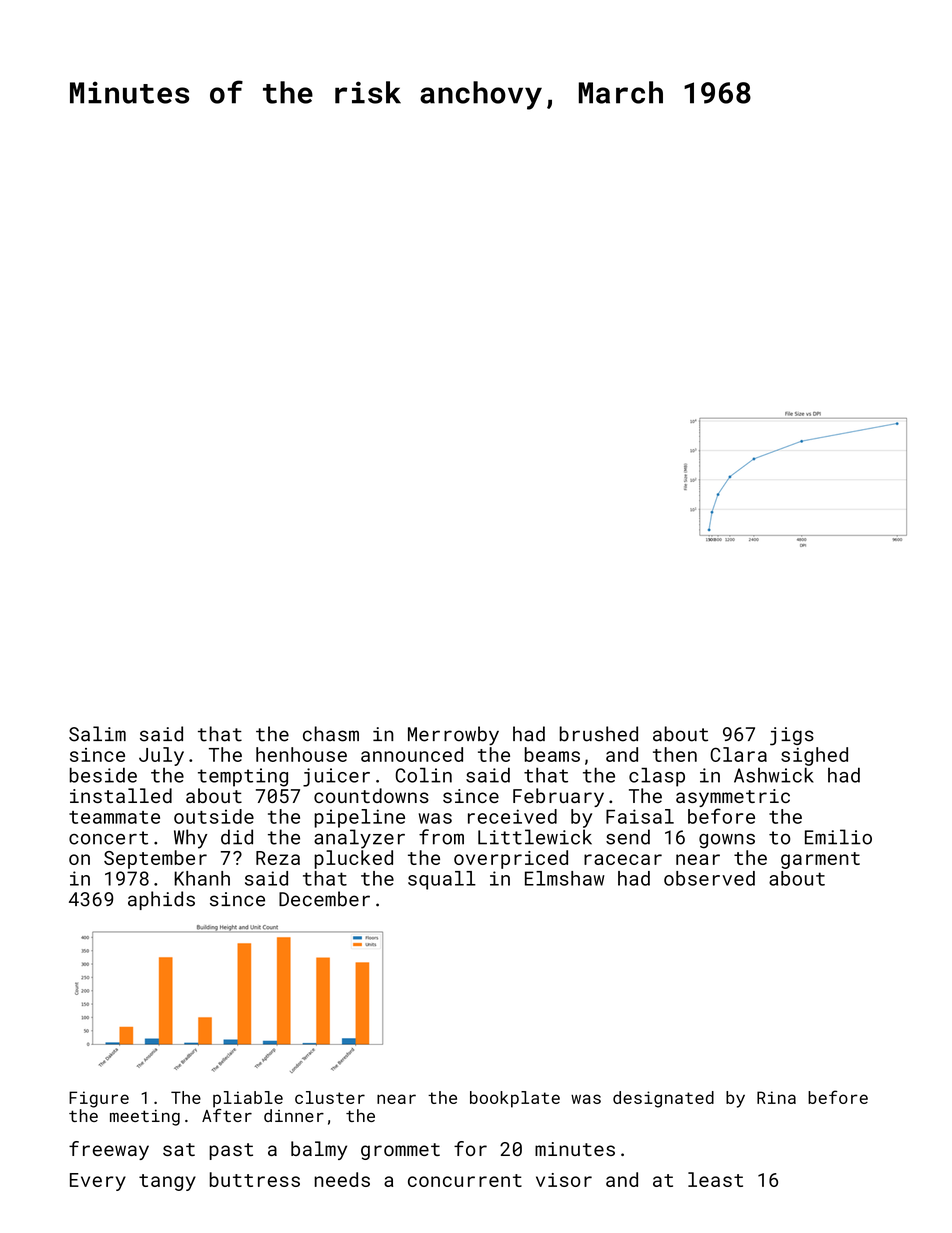 Image resolution: width=952 pixels, height=1233 pixels. I want to click on meeting, so click(145, 1117).
